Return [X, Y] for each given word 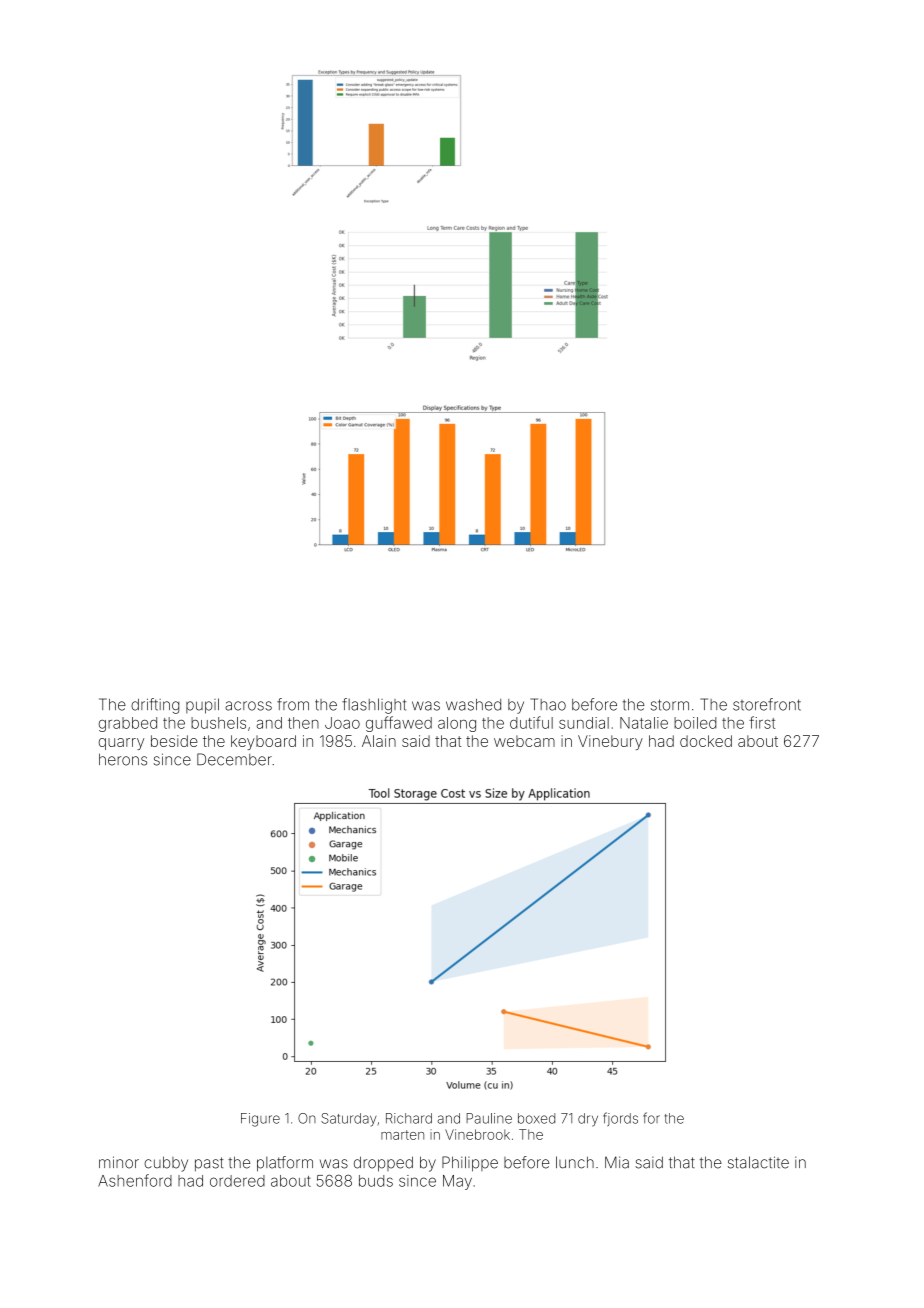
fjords [620, 1119]
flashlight [374, 706]
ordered [237, 1181]
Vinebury [610, 742]
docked [706, 741]
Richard [409, 1118]
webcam [524, 741]
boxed [536, 1118]
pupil [202, 706]
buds [376, 1181]
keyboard [263, 742]
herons [123, 759]
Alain [379, 741]
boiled [695, 723]
